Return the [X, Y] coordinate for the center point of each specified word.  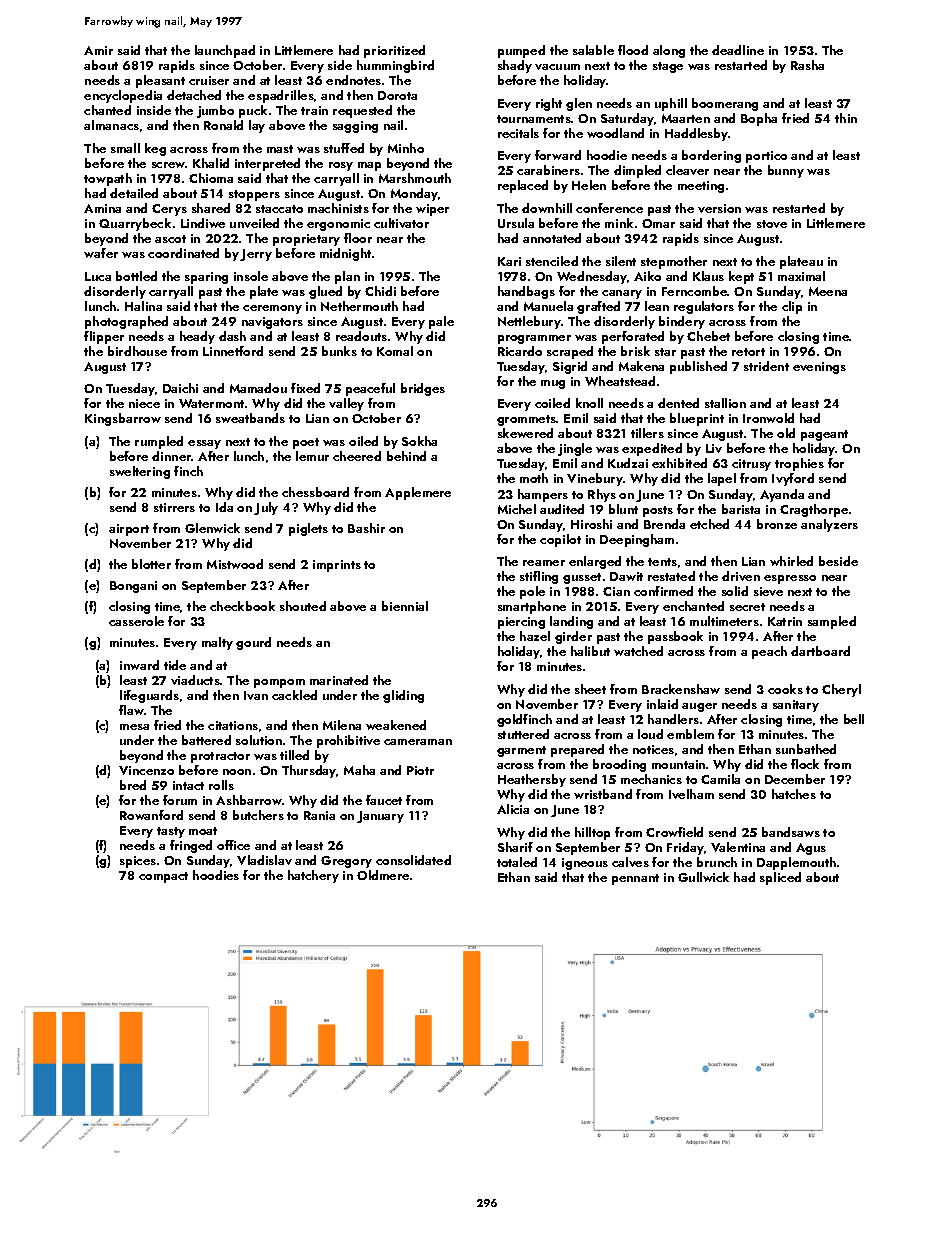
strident [766, 366]
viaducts [195, 680]
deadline [738, 50]
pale [441, 322]
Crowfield [674, 832]
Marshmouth [415, 178]
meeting [701, 187]
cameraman [418, 742]
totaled [517, 862]
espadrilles [281, 96]
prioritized [394, 51]
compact [163, 877]
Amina [102, 208]
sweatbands [250, 418]
